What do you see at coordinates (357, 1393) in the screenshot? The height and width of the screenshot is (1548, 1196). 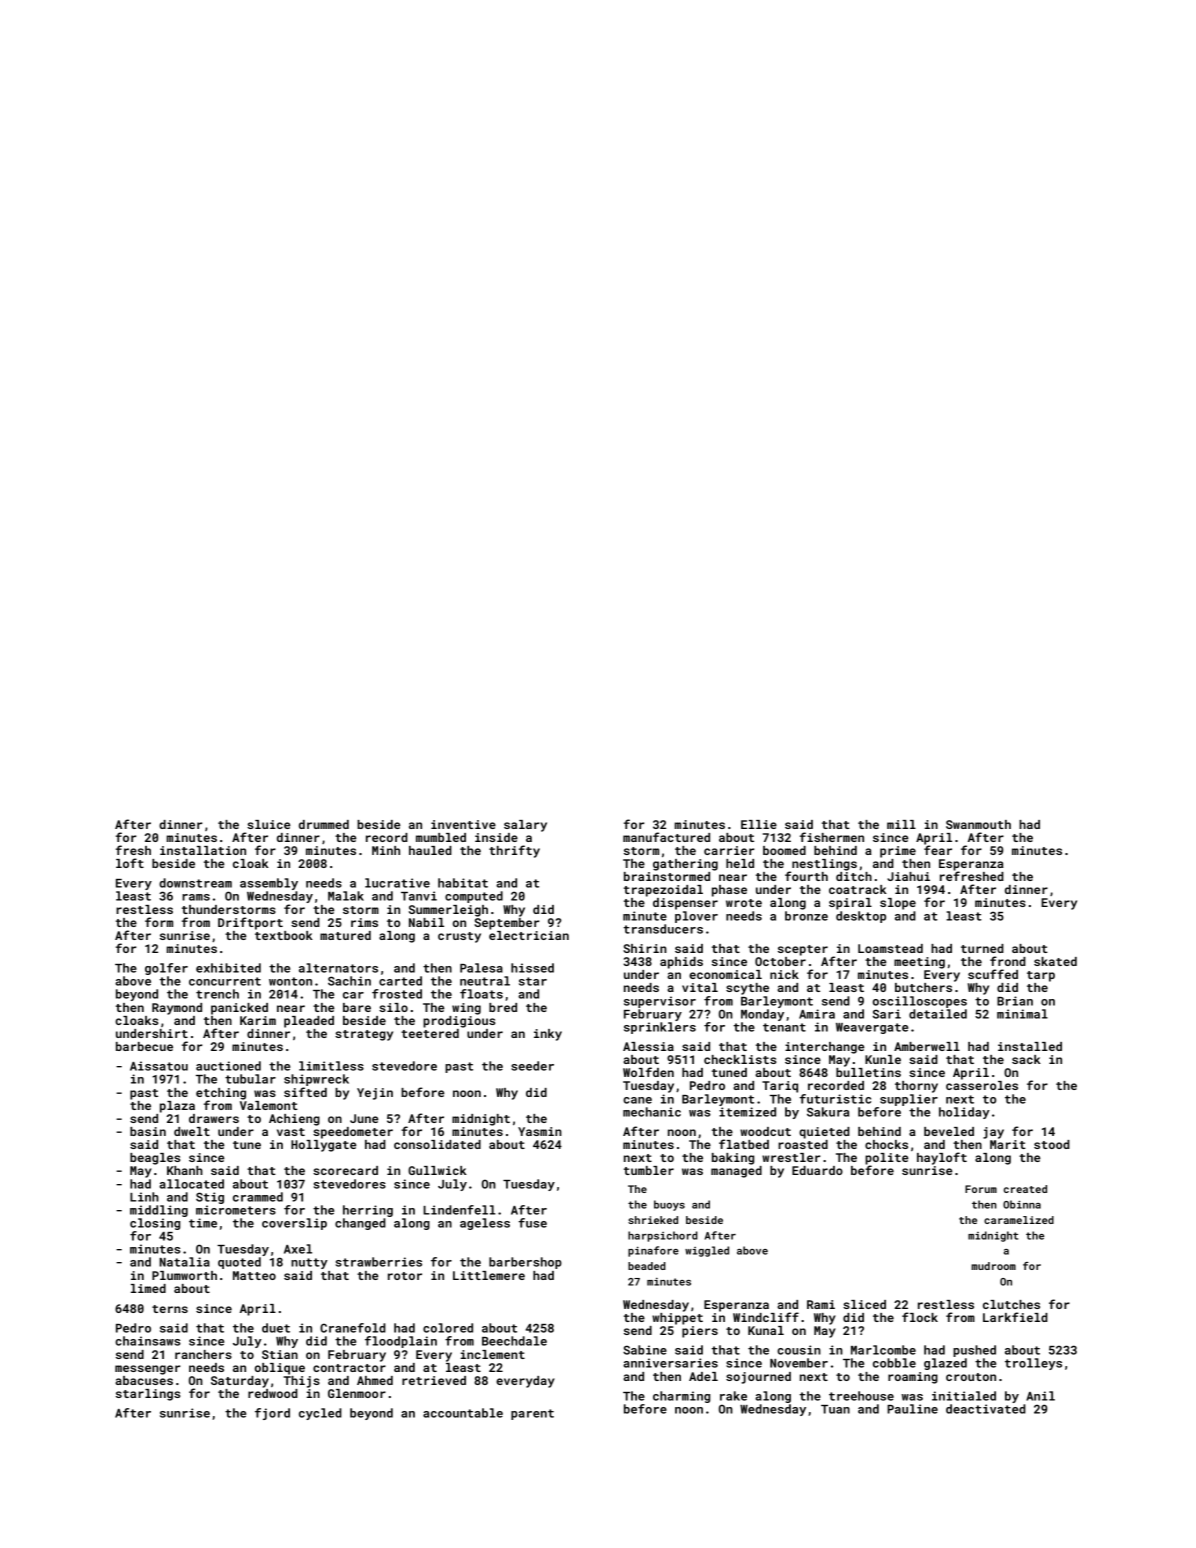 I see `Glenmoor` at bounding box center [357, 1393].
